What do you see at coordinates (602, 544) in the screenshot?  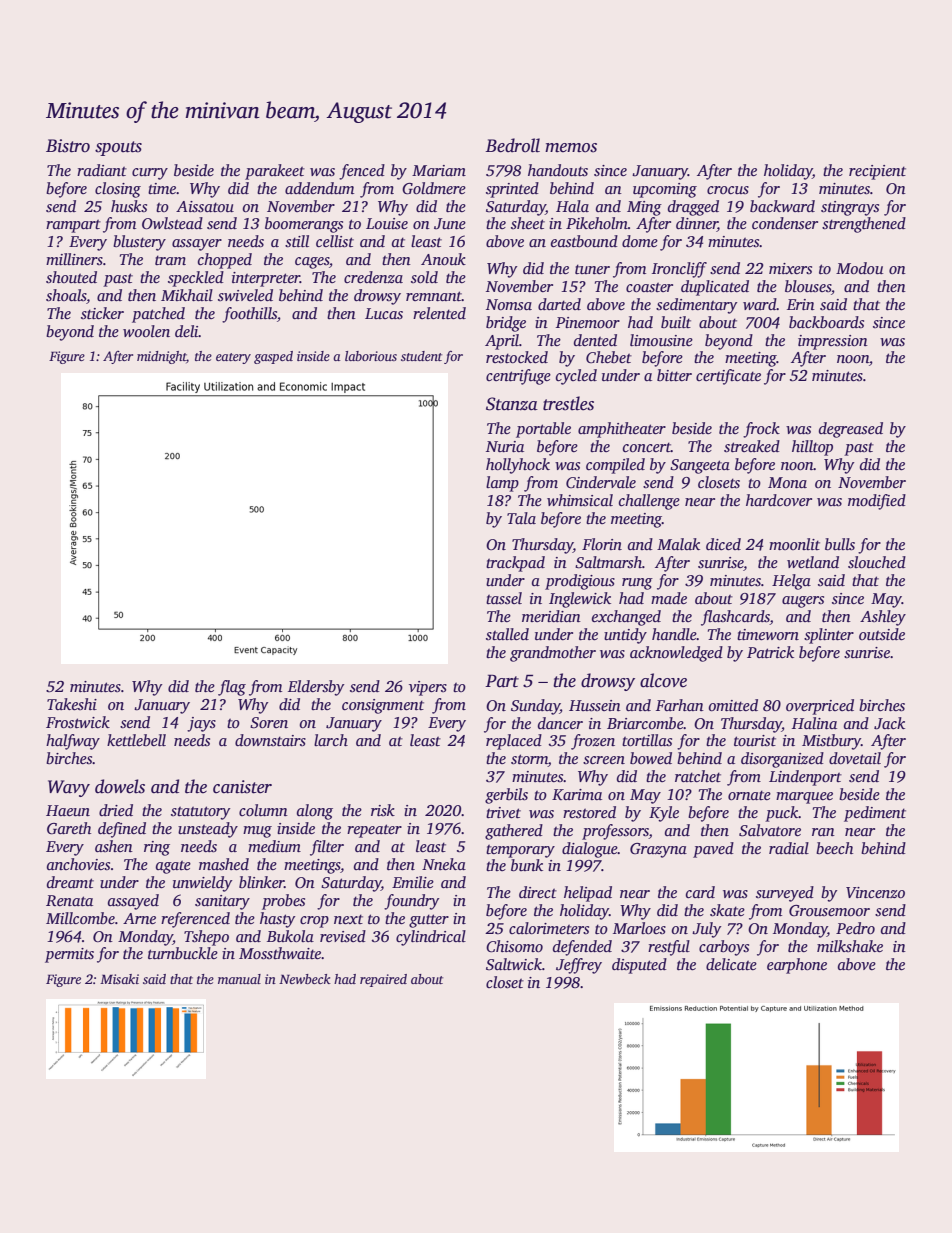 I see `Florin` at bounding box center [602, 544].
